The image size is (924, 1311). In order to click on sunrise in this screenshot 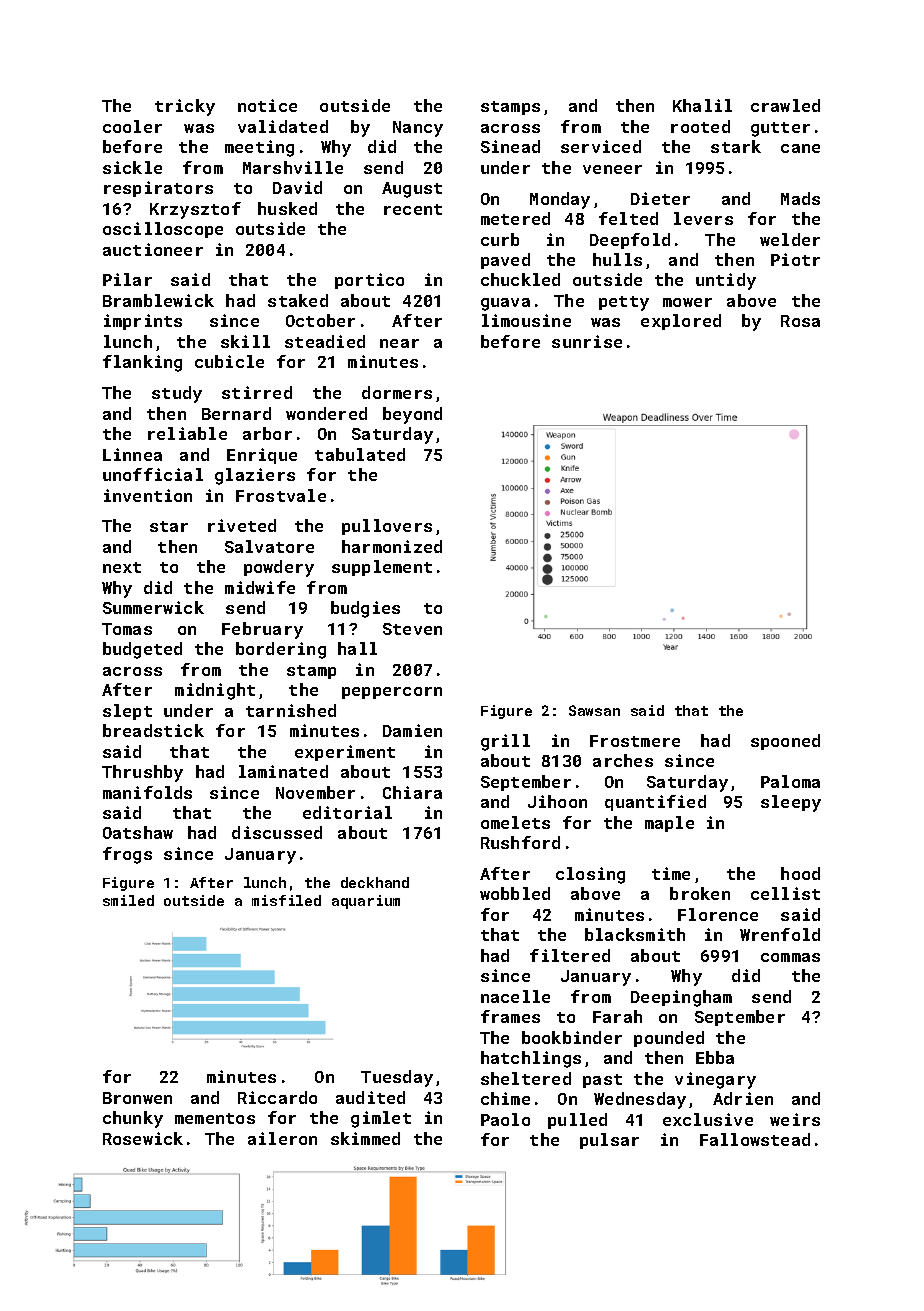, I will do `click(587, 341)`.
